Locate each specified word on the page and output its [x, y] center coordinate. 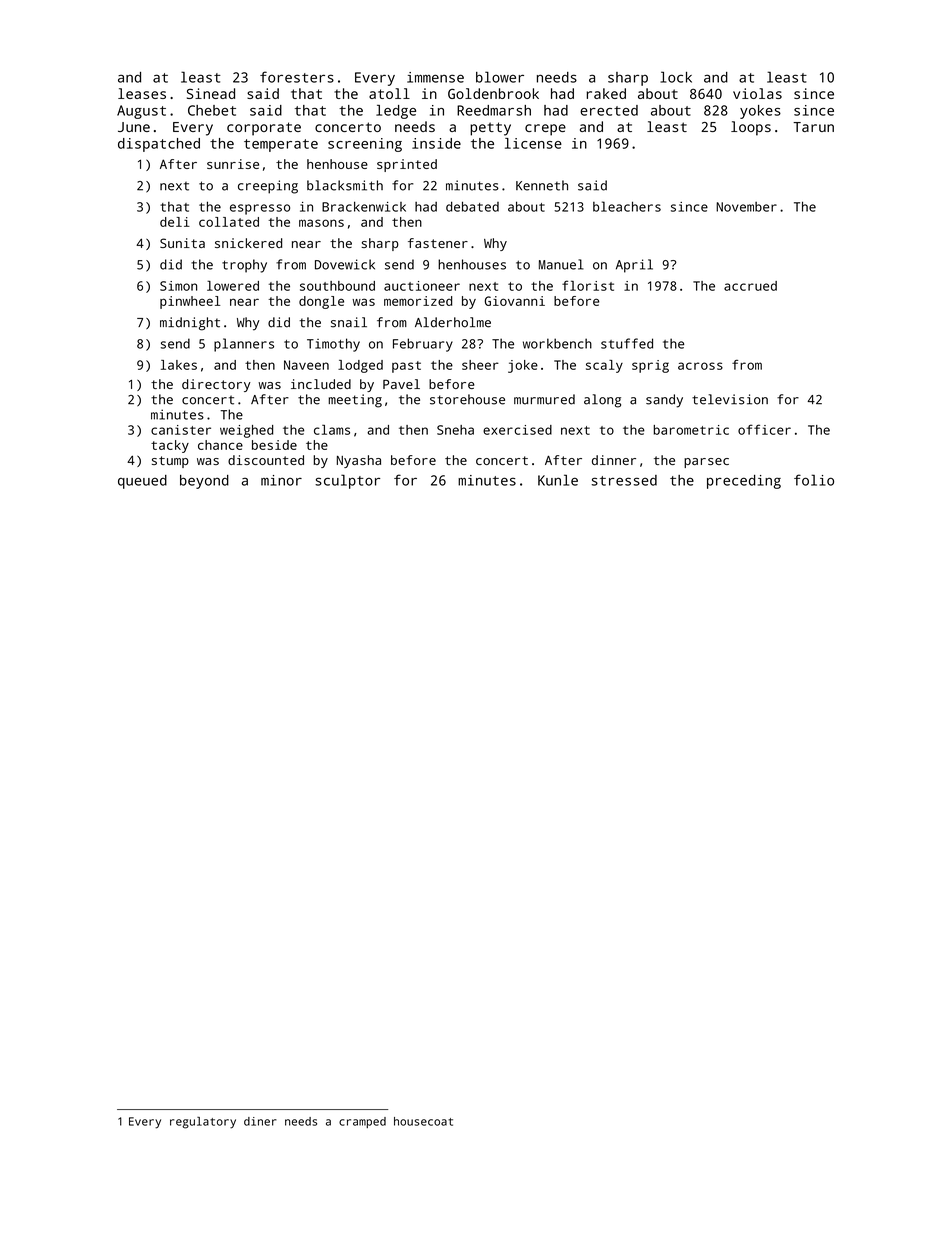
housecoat [423, 1121]
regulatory [203, 1123]
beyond [204, 482]
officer [764, 429]
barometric [691, 430]
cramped [362, 1122]
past [406, 367]
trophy [244, 266]
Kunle [558, 480]
